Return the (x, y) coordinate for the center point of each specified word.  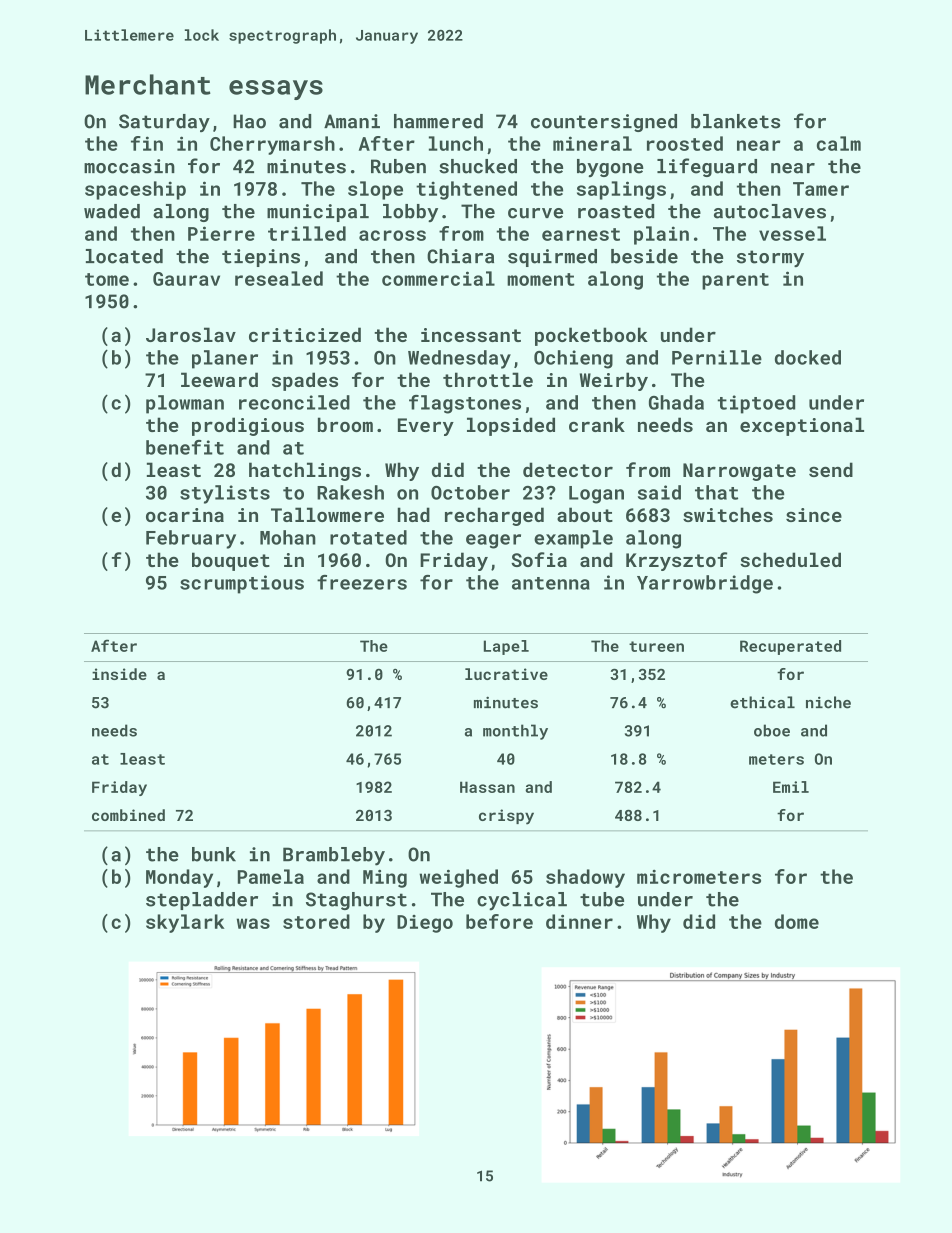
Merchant (148, 84)
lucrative (506, 674)
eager (493, 541)
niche (828, 702)
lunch (456, 143)
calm (839, 143)
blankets (735, 121)
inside (119, 674)
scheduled (790, 559)
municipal (318, 213)
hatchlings (305, 471)
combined (128, 815)
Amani (352, 121)
